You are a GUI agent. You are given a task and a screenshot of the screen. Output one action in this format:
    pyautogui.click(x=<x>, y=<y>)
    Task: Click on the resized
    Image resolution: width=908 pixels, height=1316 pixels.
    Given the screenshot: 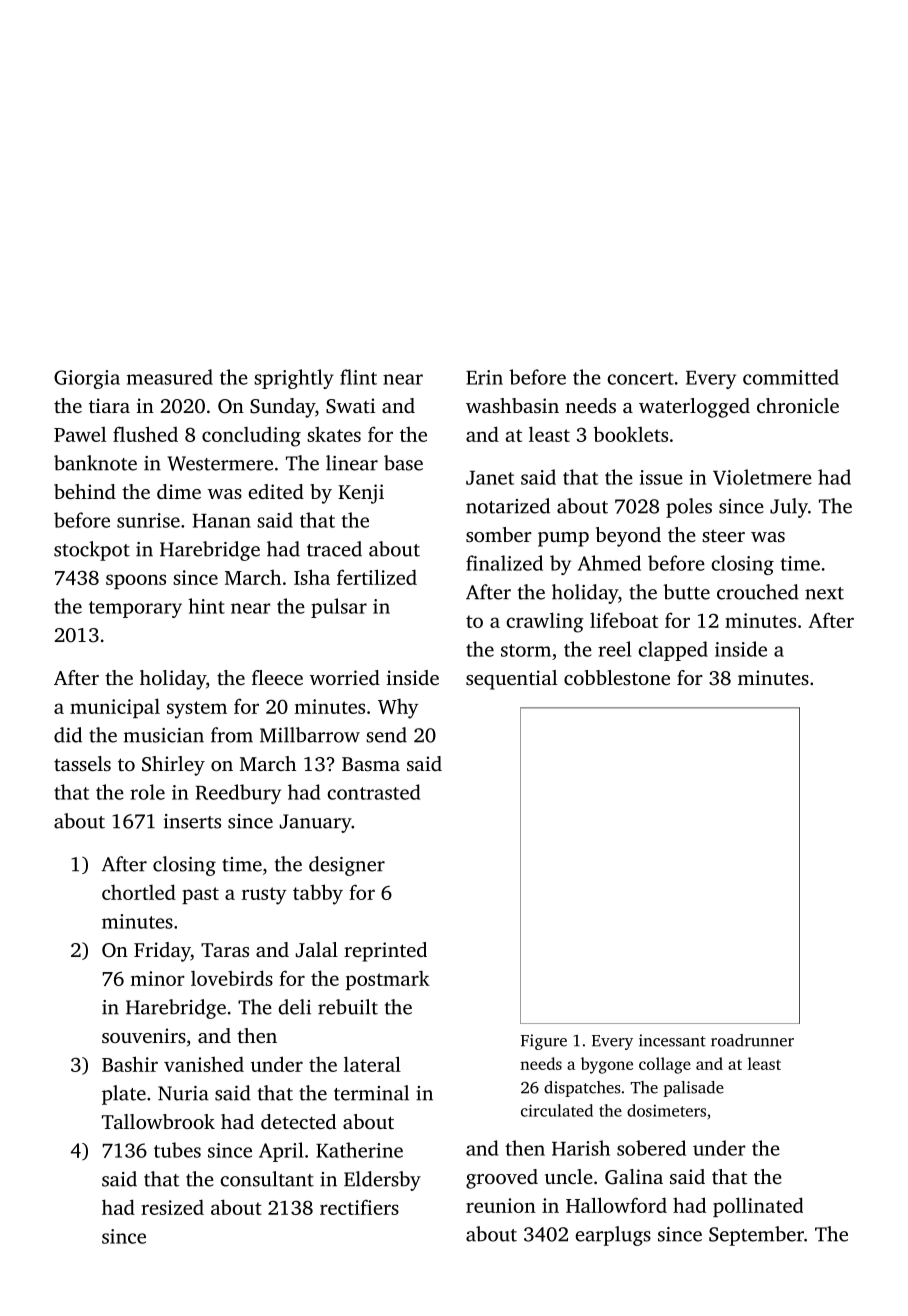 What is the action you would take?
    pyautogui.click(x=172, y=1207)
